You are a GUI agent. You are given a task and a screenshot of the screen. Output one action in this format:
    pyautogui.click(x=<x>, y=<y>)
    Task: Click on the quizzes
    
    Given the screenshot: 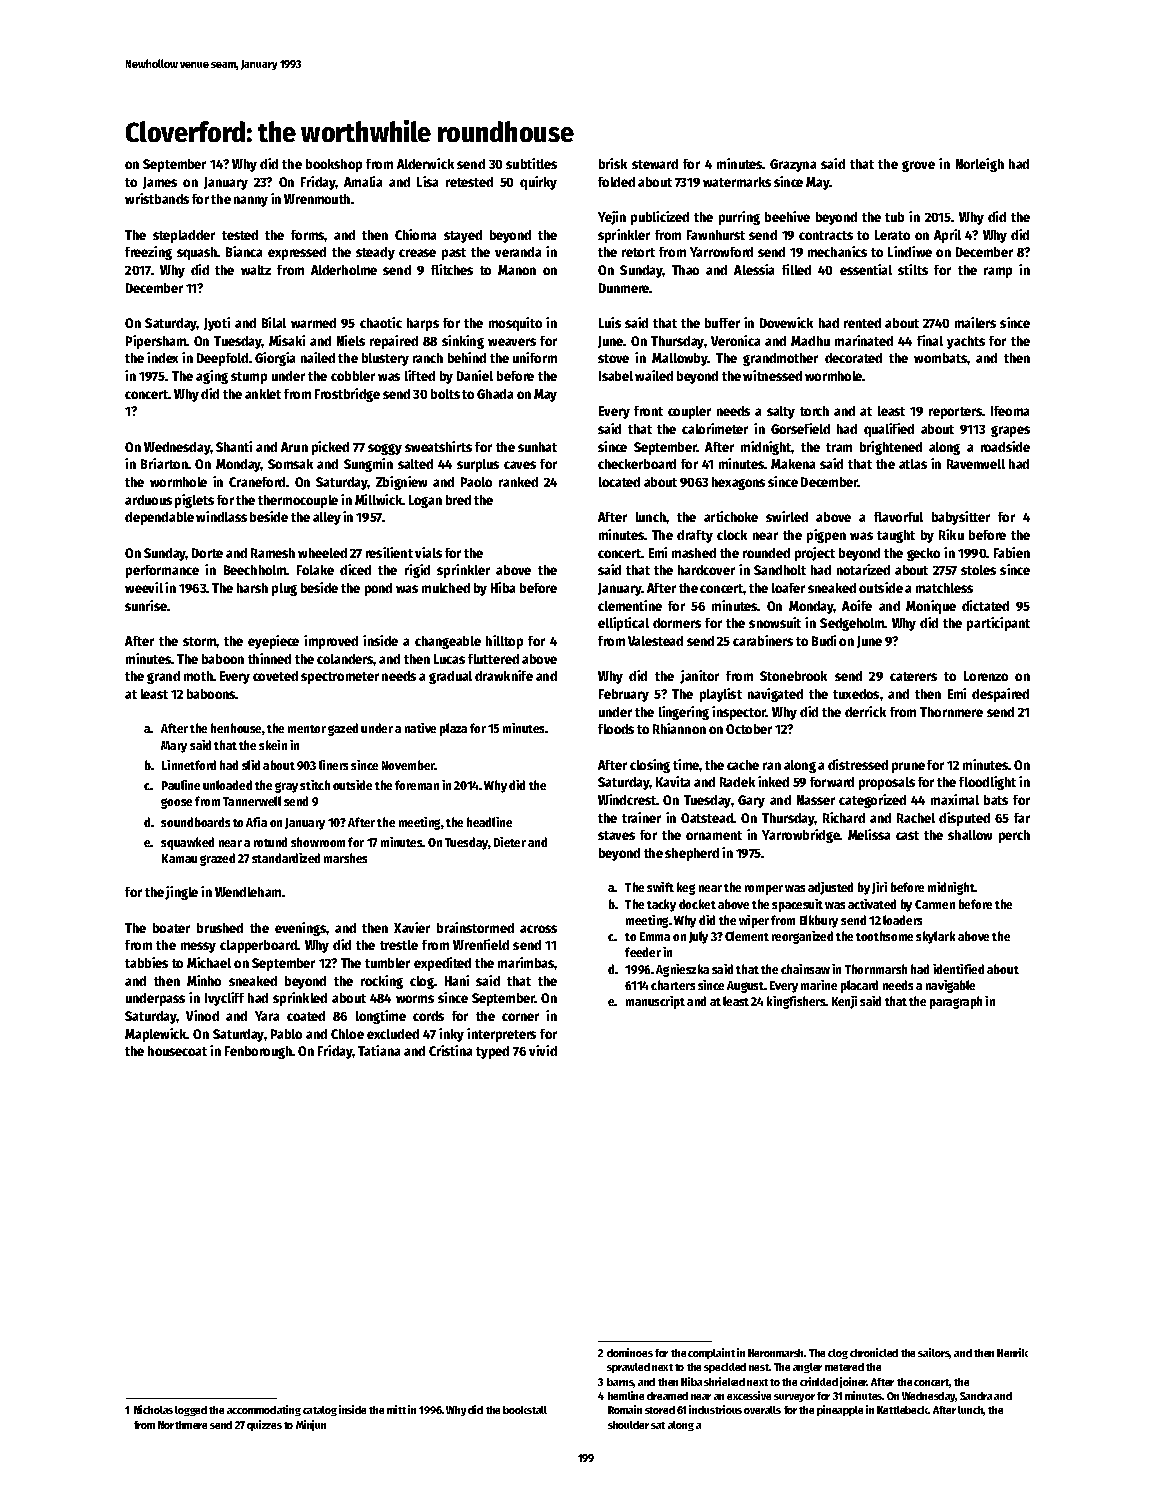 What is the action you would take?
    pyautogui.click(x=264, y=1425)
